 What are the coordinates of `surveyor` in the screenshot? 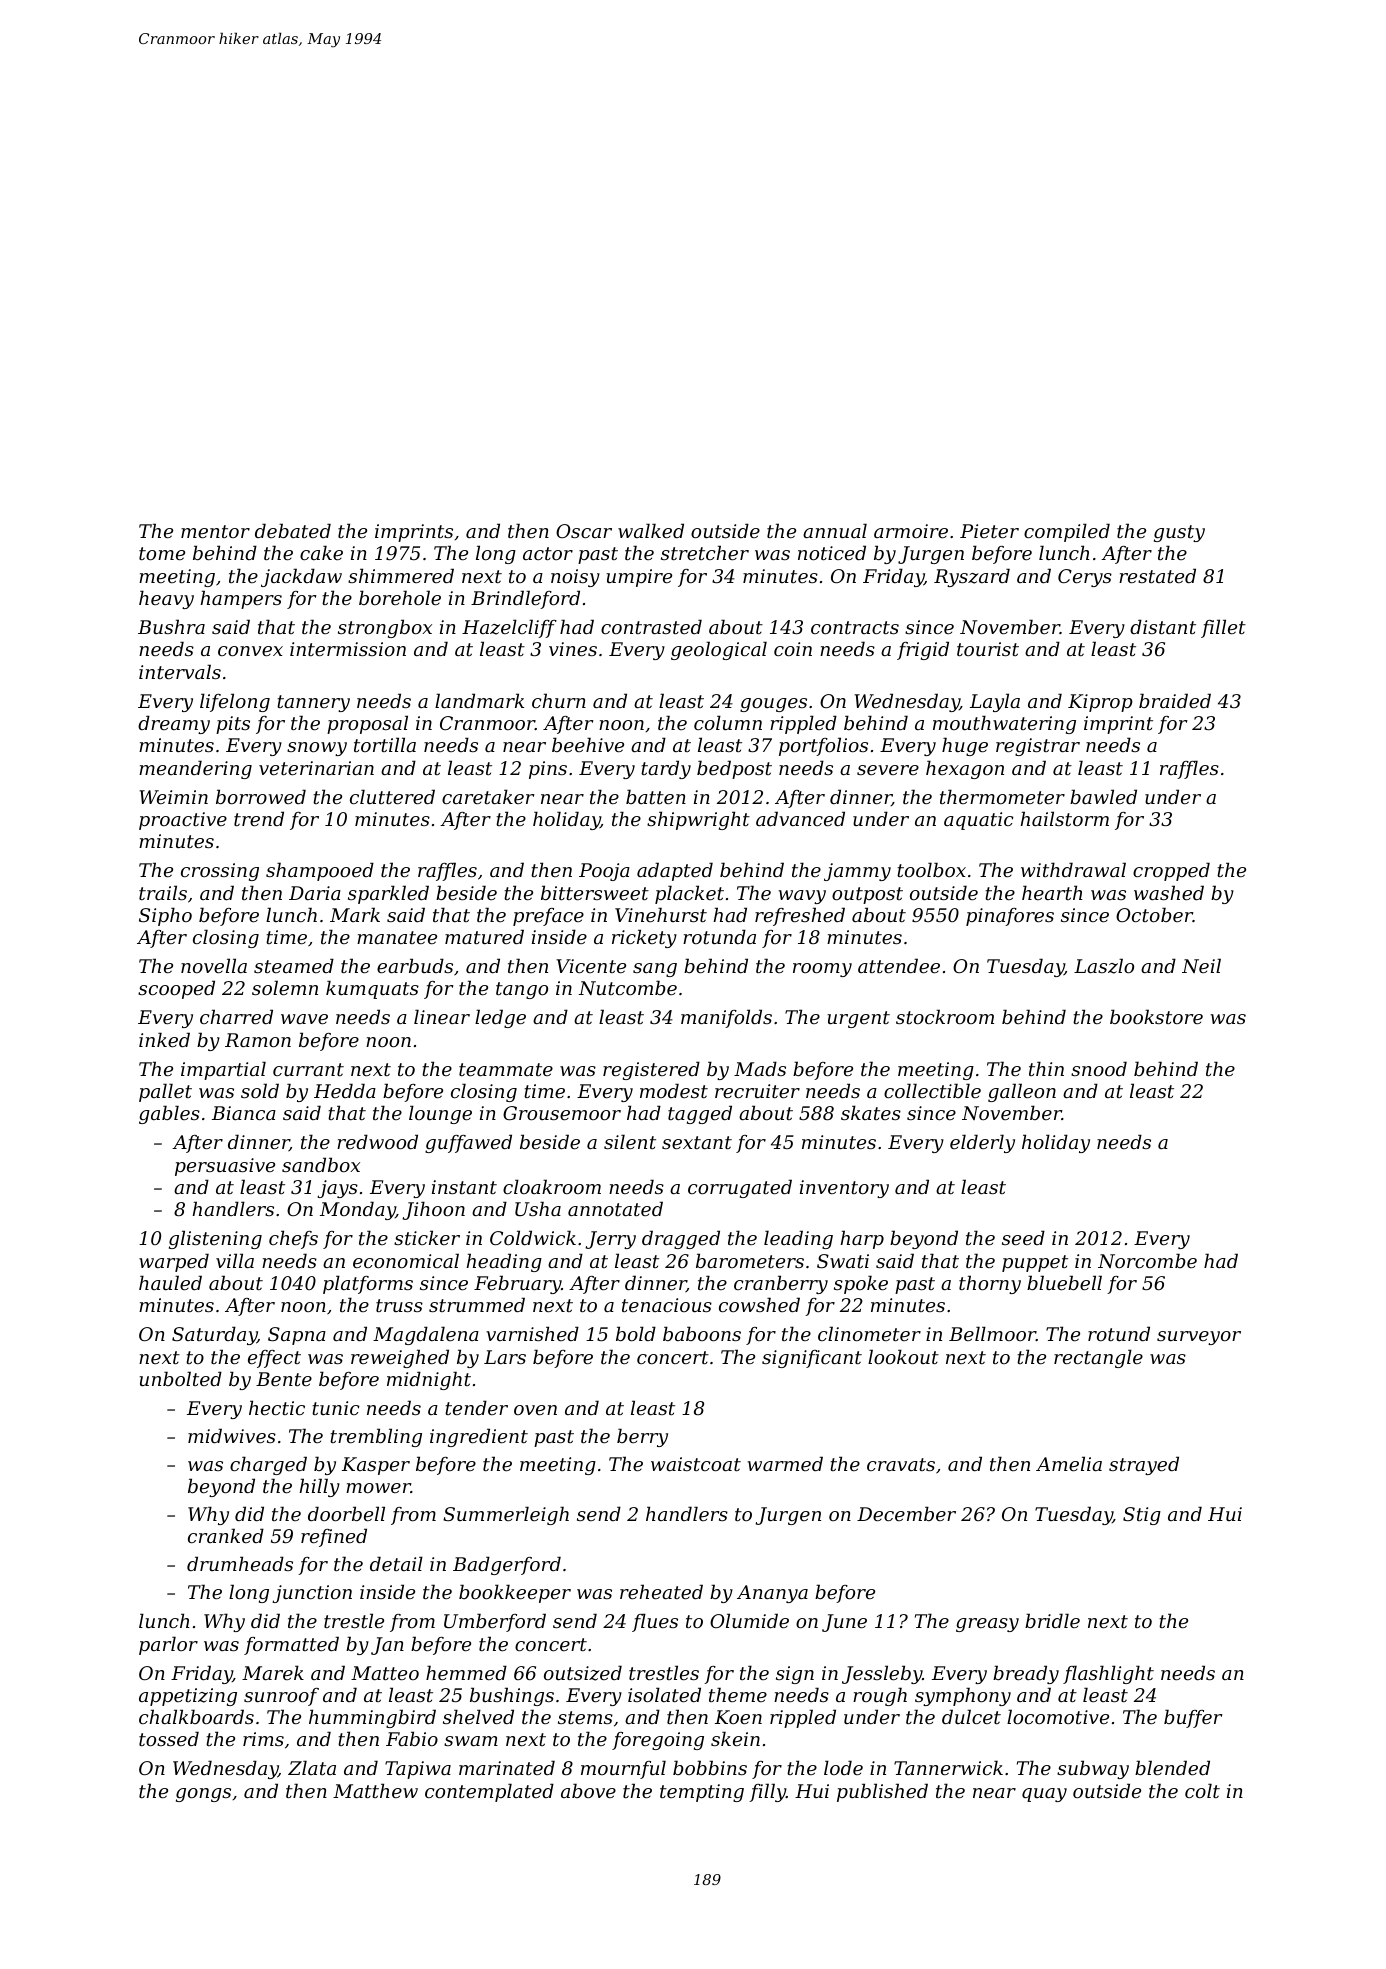 It's located at (1199, 1338).
